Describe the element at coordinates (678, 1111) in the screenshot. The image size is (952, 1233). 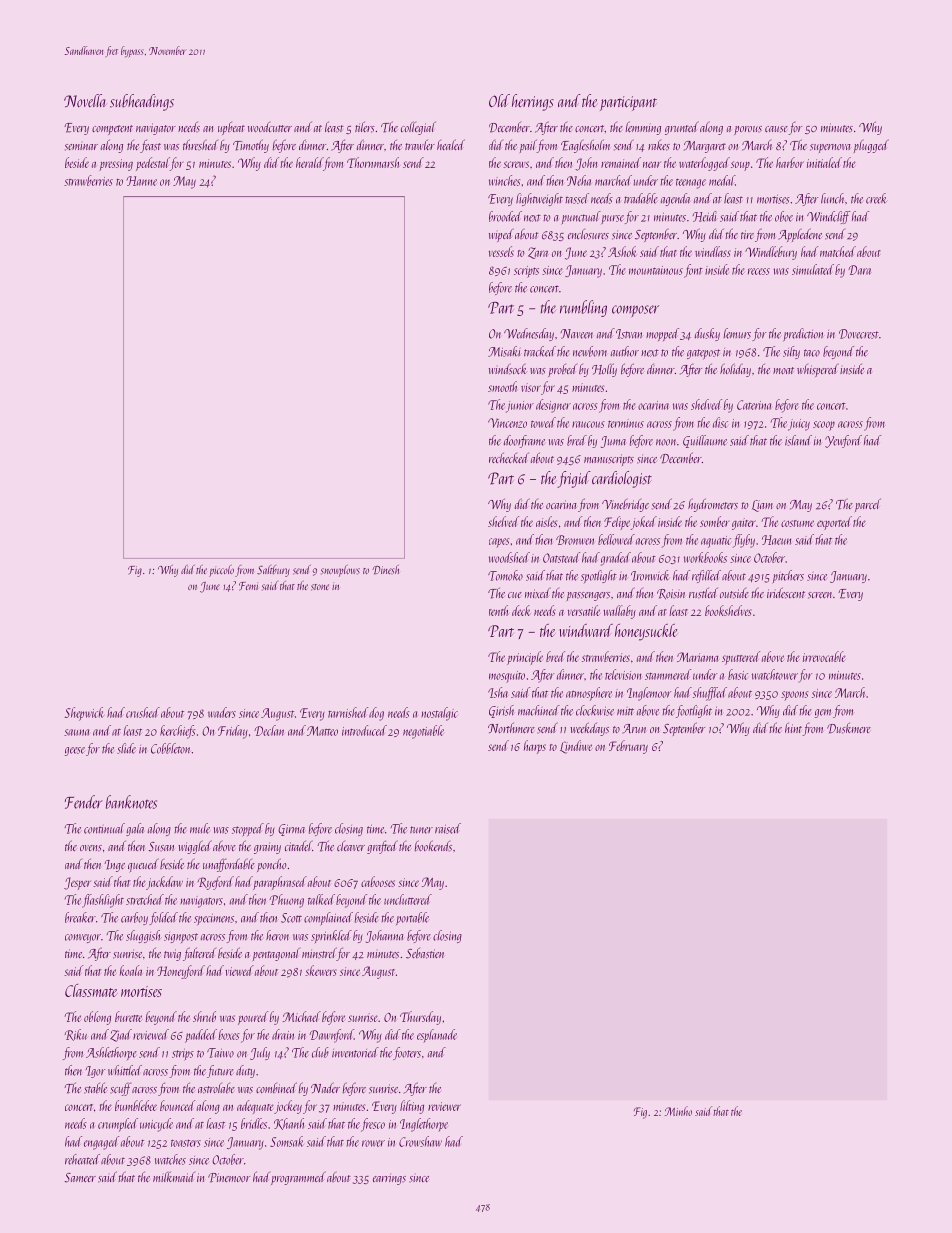
I see `Minho` at that location.
